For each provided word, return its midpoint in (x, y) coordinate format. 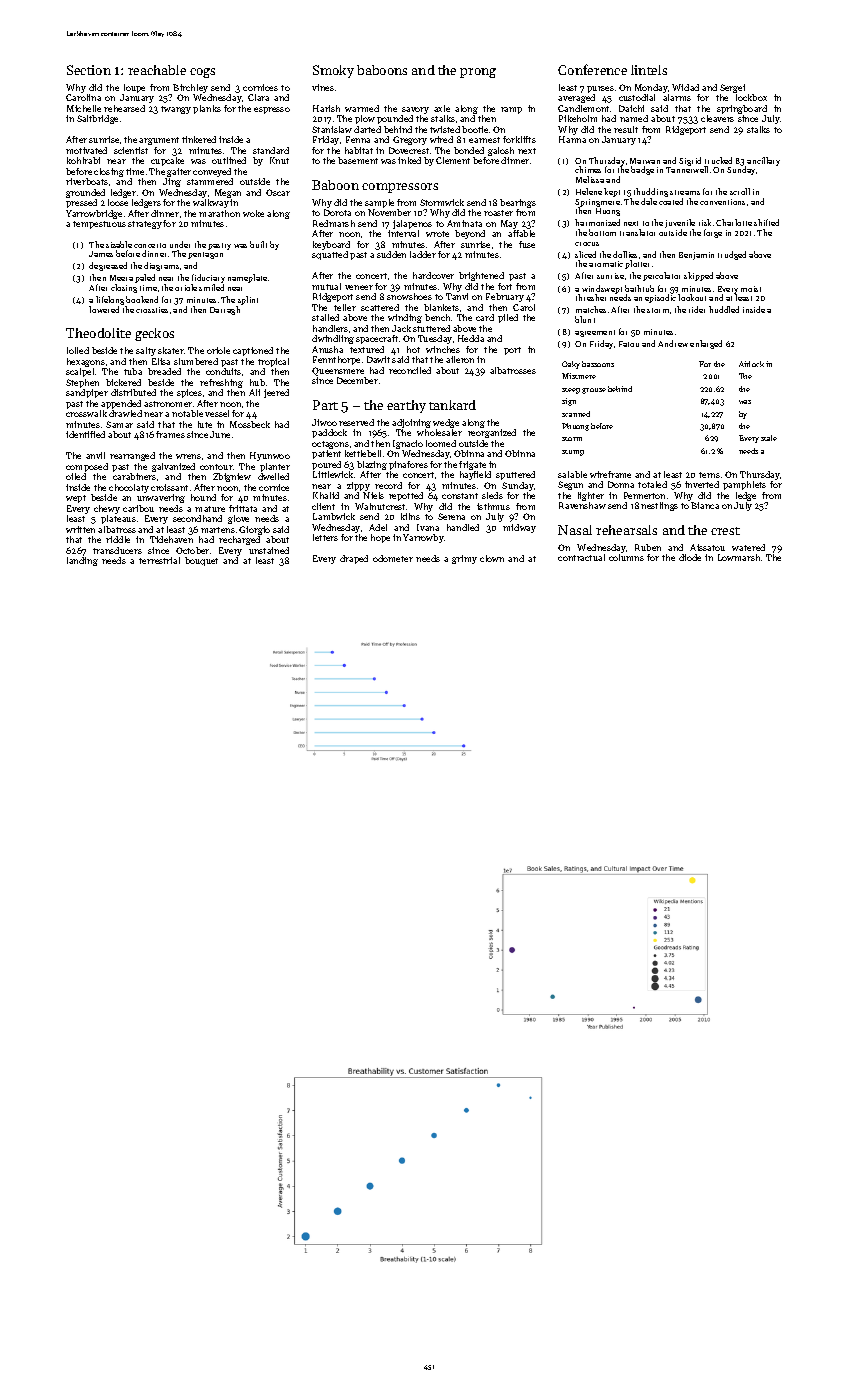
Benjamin (696, 256)
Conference (592, 69)
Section (89, 70)
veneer (359, 287)
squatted (330, 255)
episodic (660, 298)
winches (443, 349)
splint (248, 300)
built (258, 244)
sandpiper (87, 393)
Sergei (732, 88)
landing (82, 561)
